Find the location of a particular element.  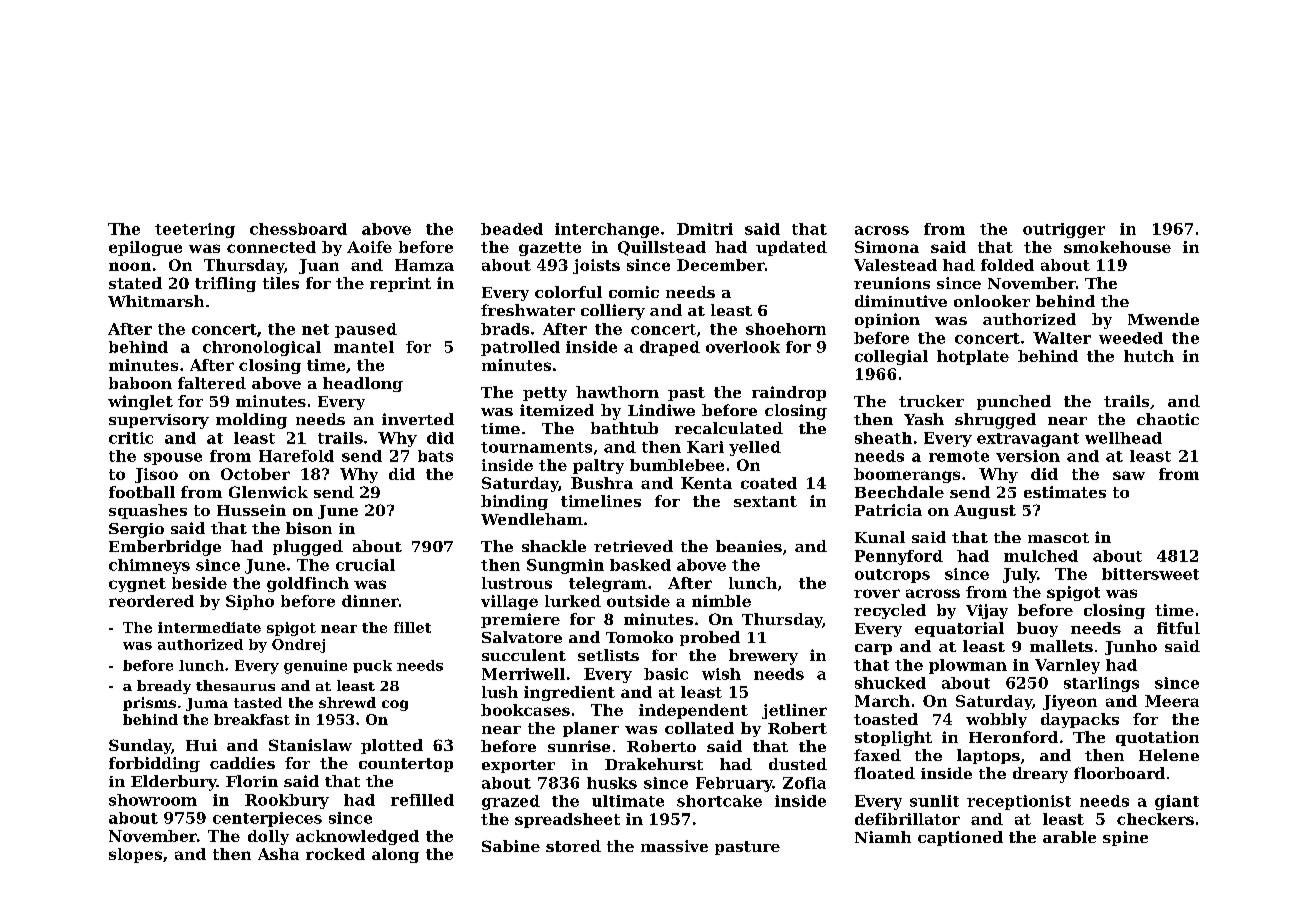

Asha is located at coordinates (278, 854).
